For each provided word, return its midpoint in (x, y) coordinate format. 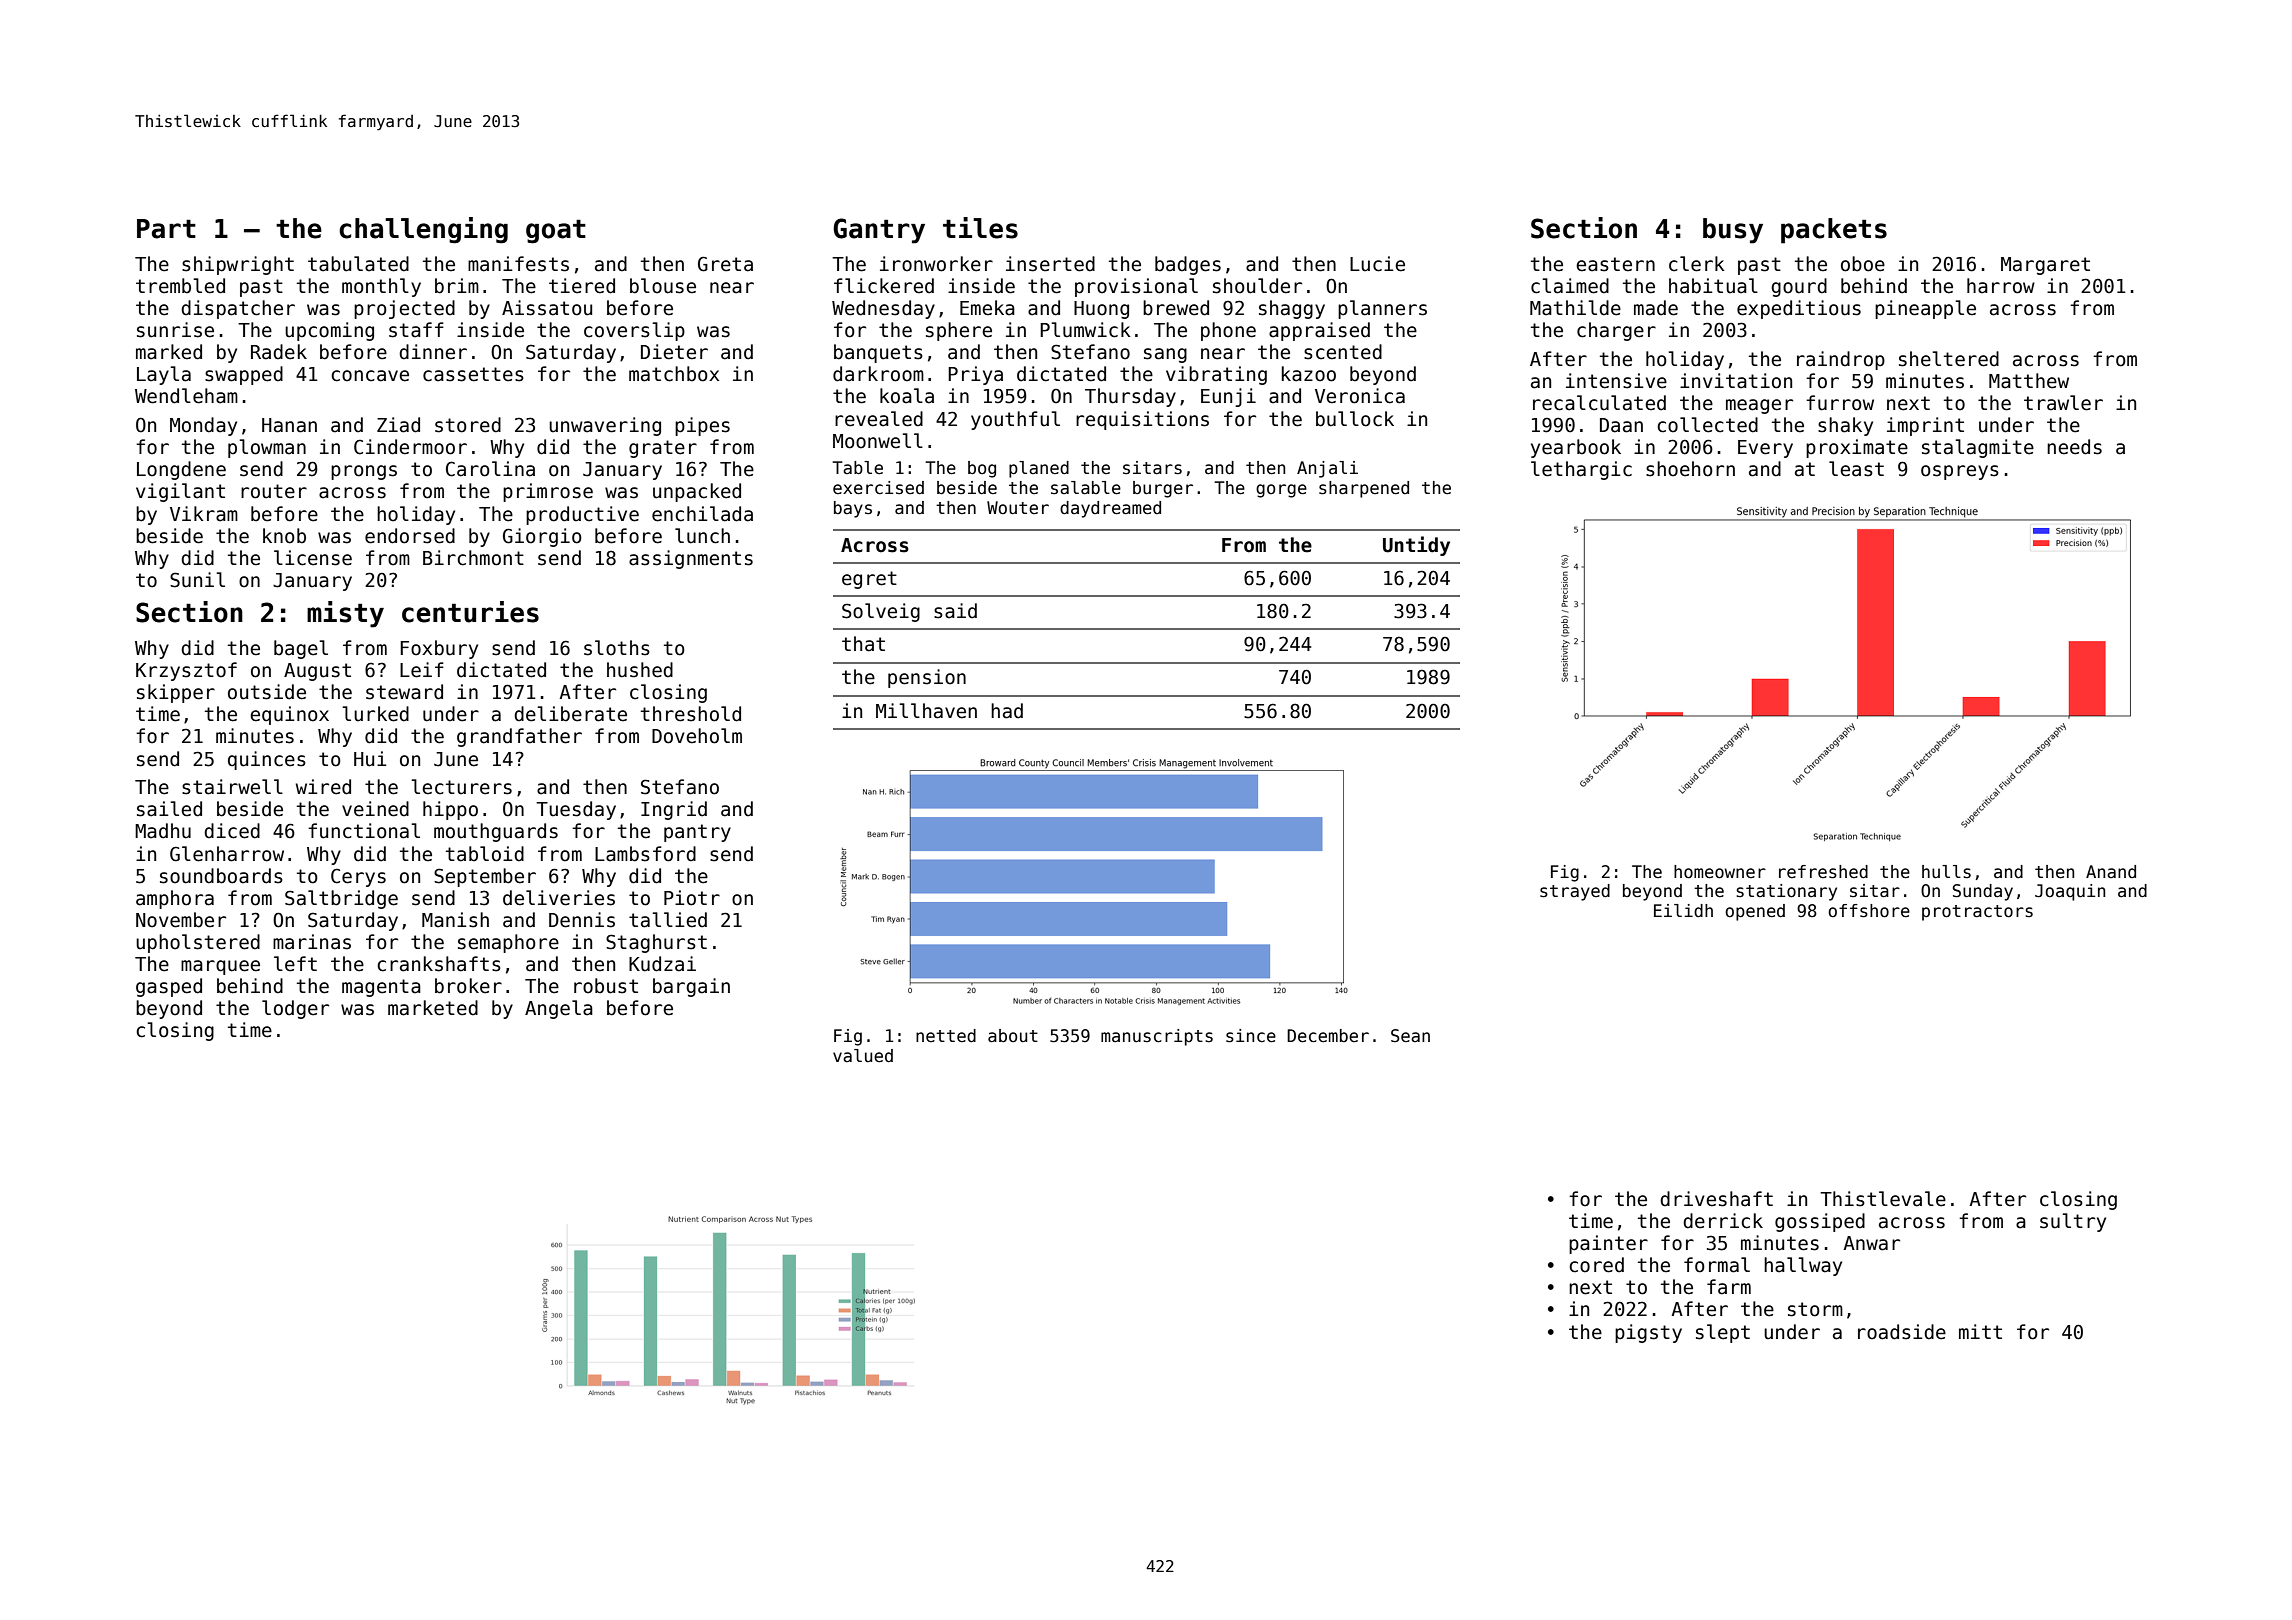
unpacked (697, 492)
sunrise (175, 330)
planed (1039, 469)
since (1251, 1036)
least (1856, 469)
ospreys (1960, 472)
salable (1086, 488)
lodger (295, 1009)
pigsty (1648, 1333)
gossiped (1820, 1222)
